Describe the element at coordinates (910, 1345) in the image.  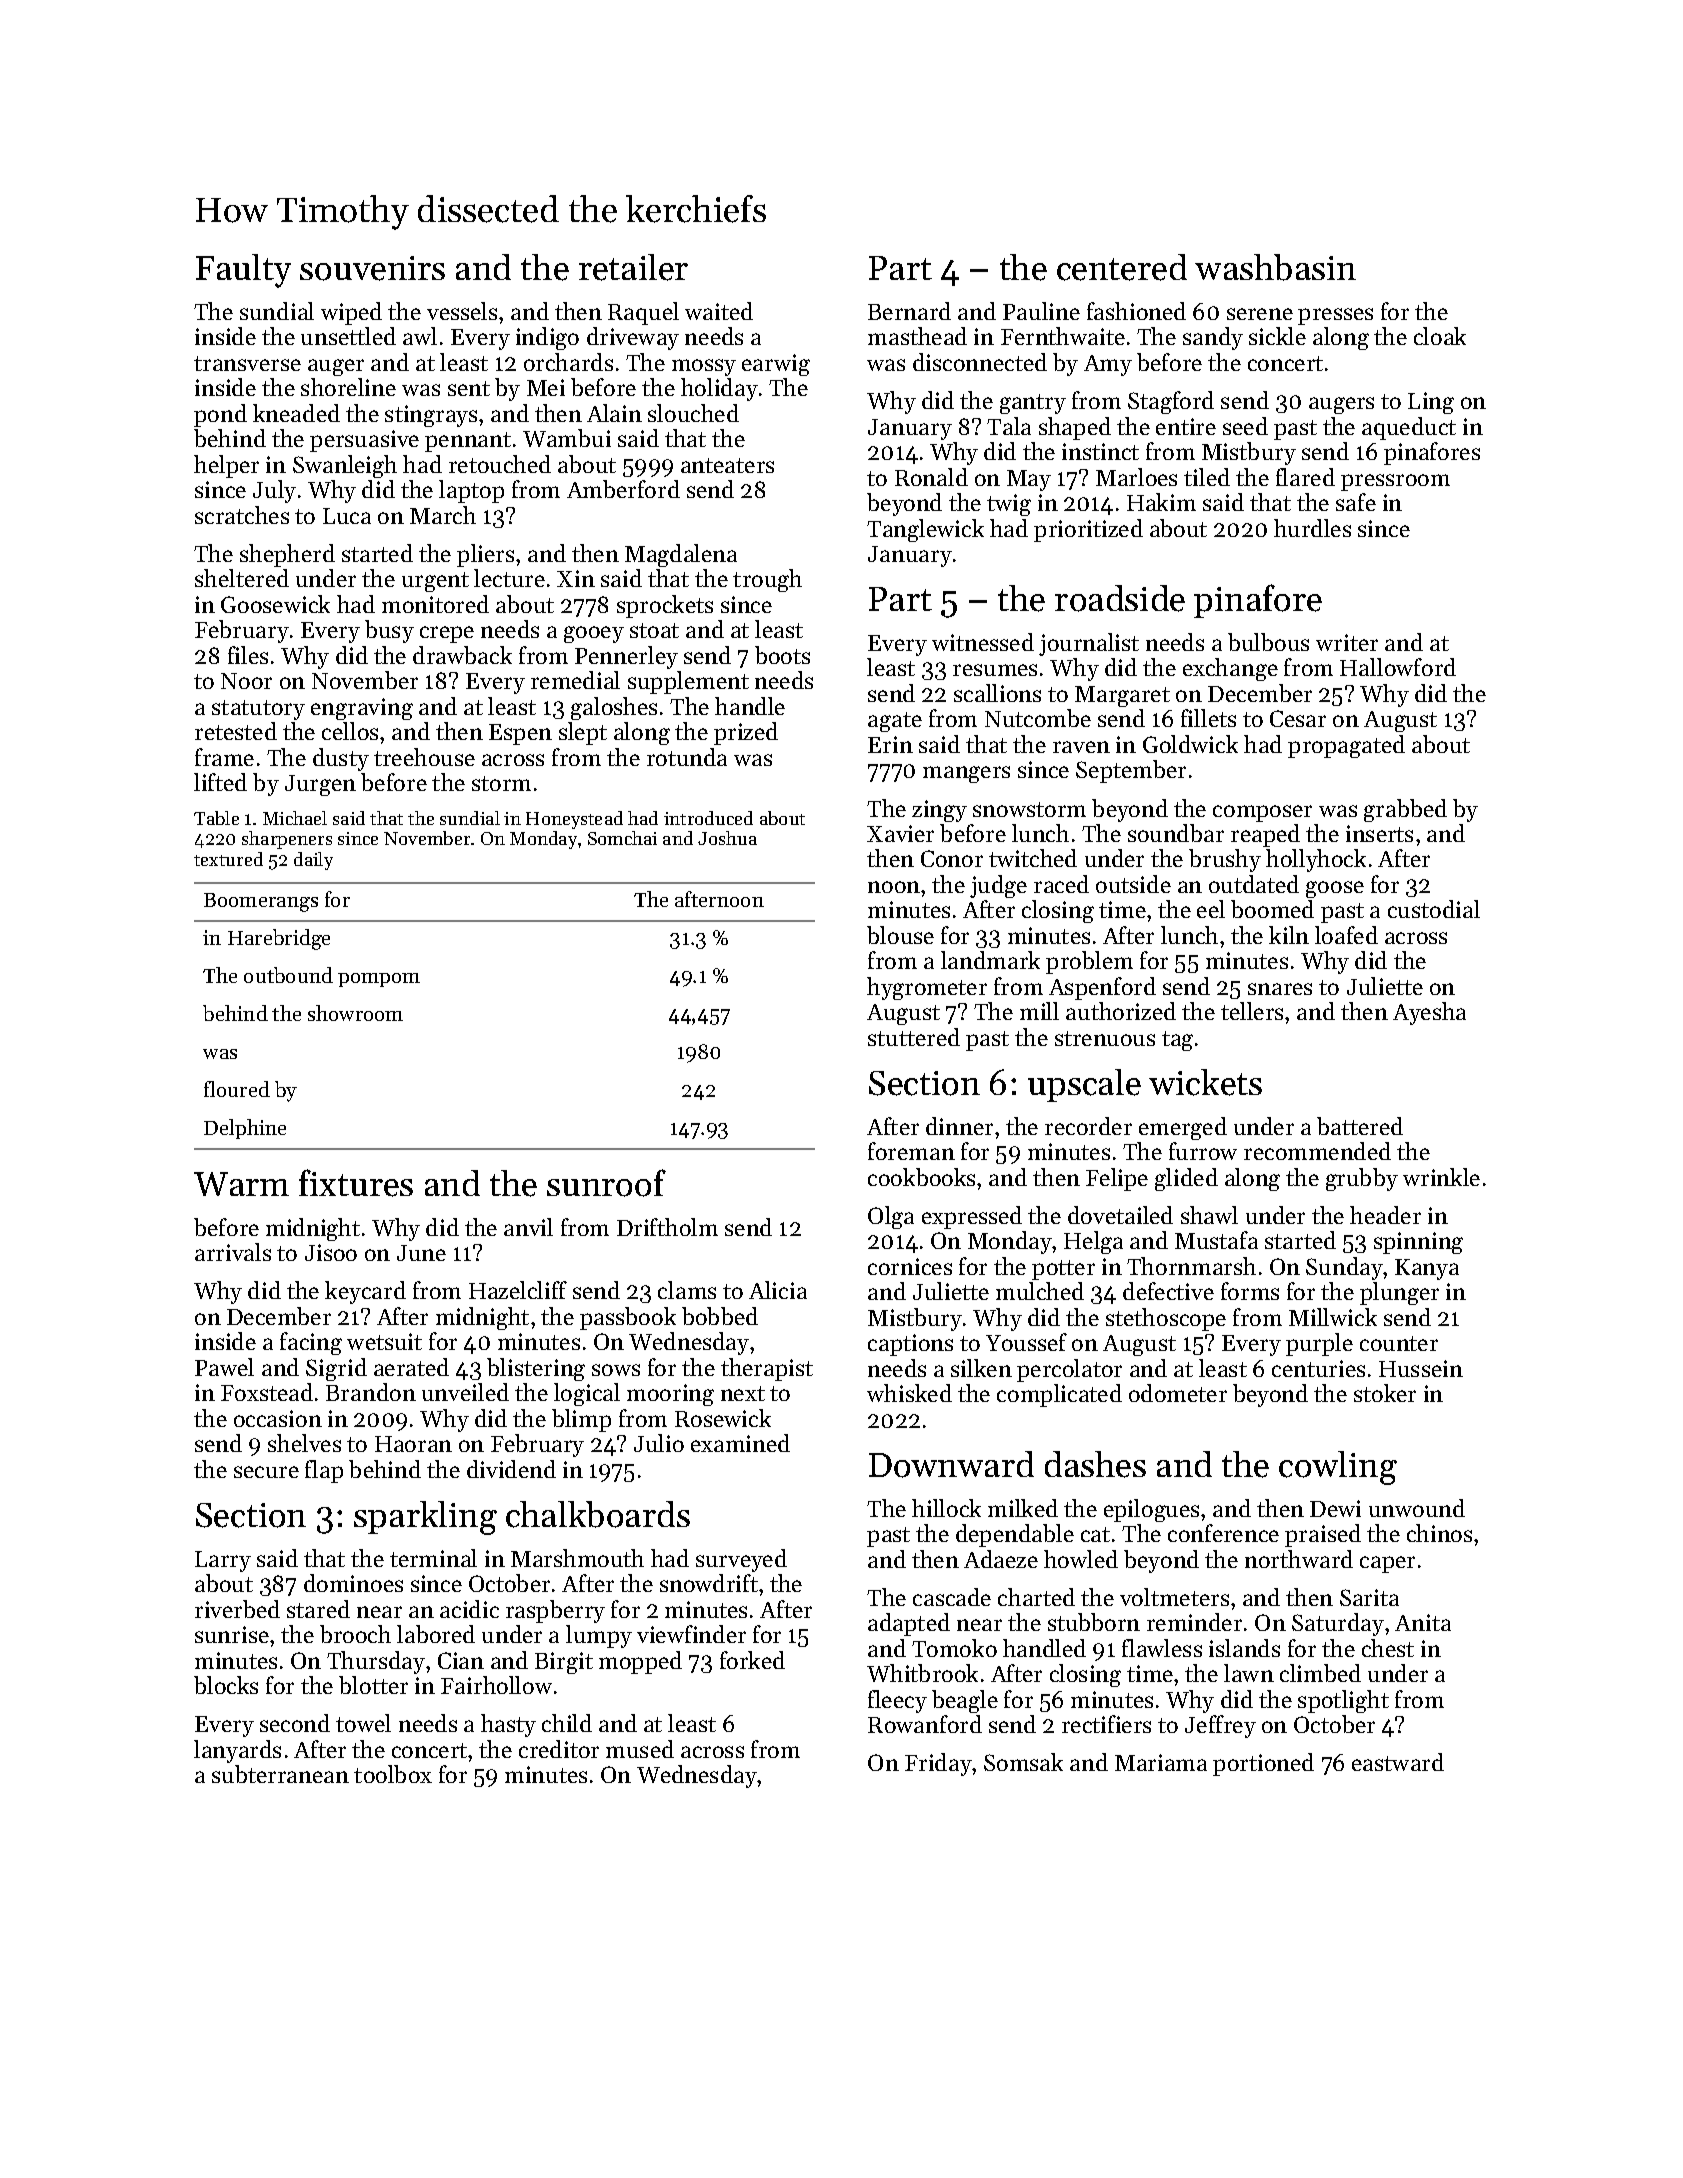
I see `captions` at that location.
